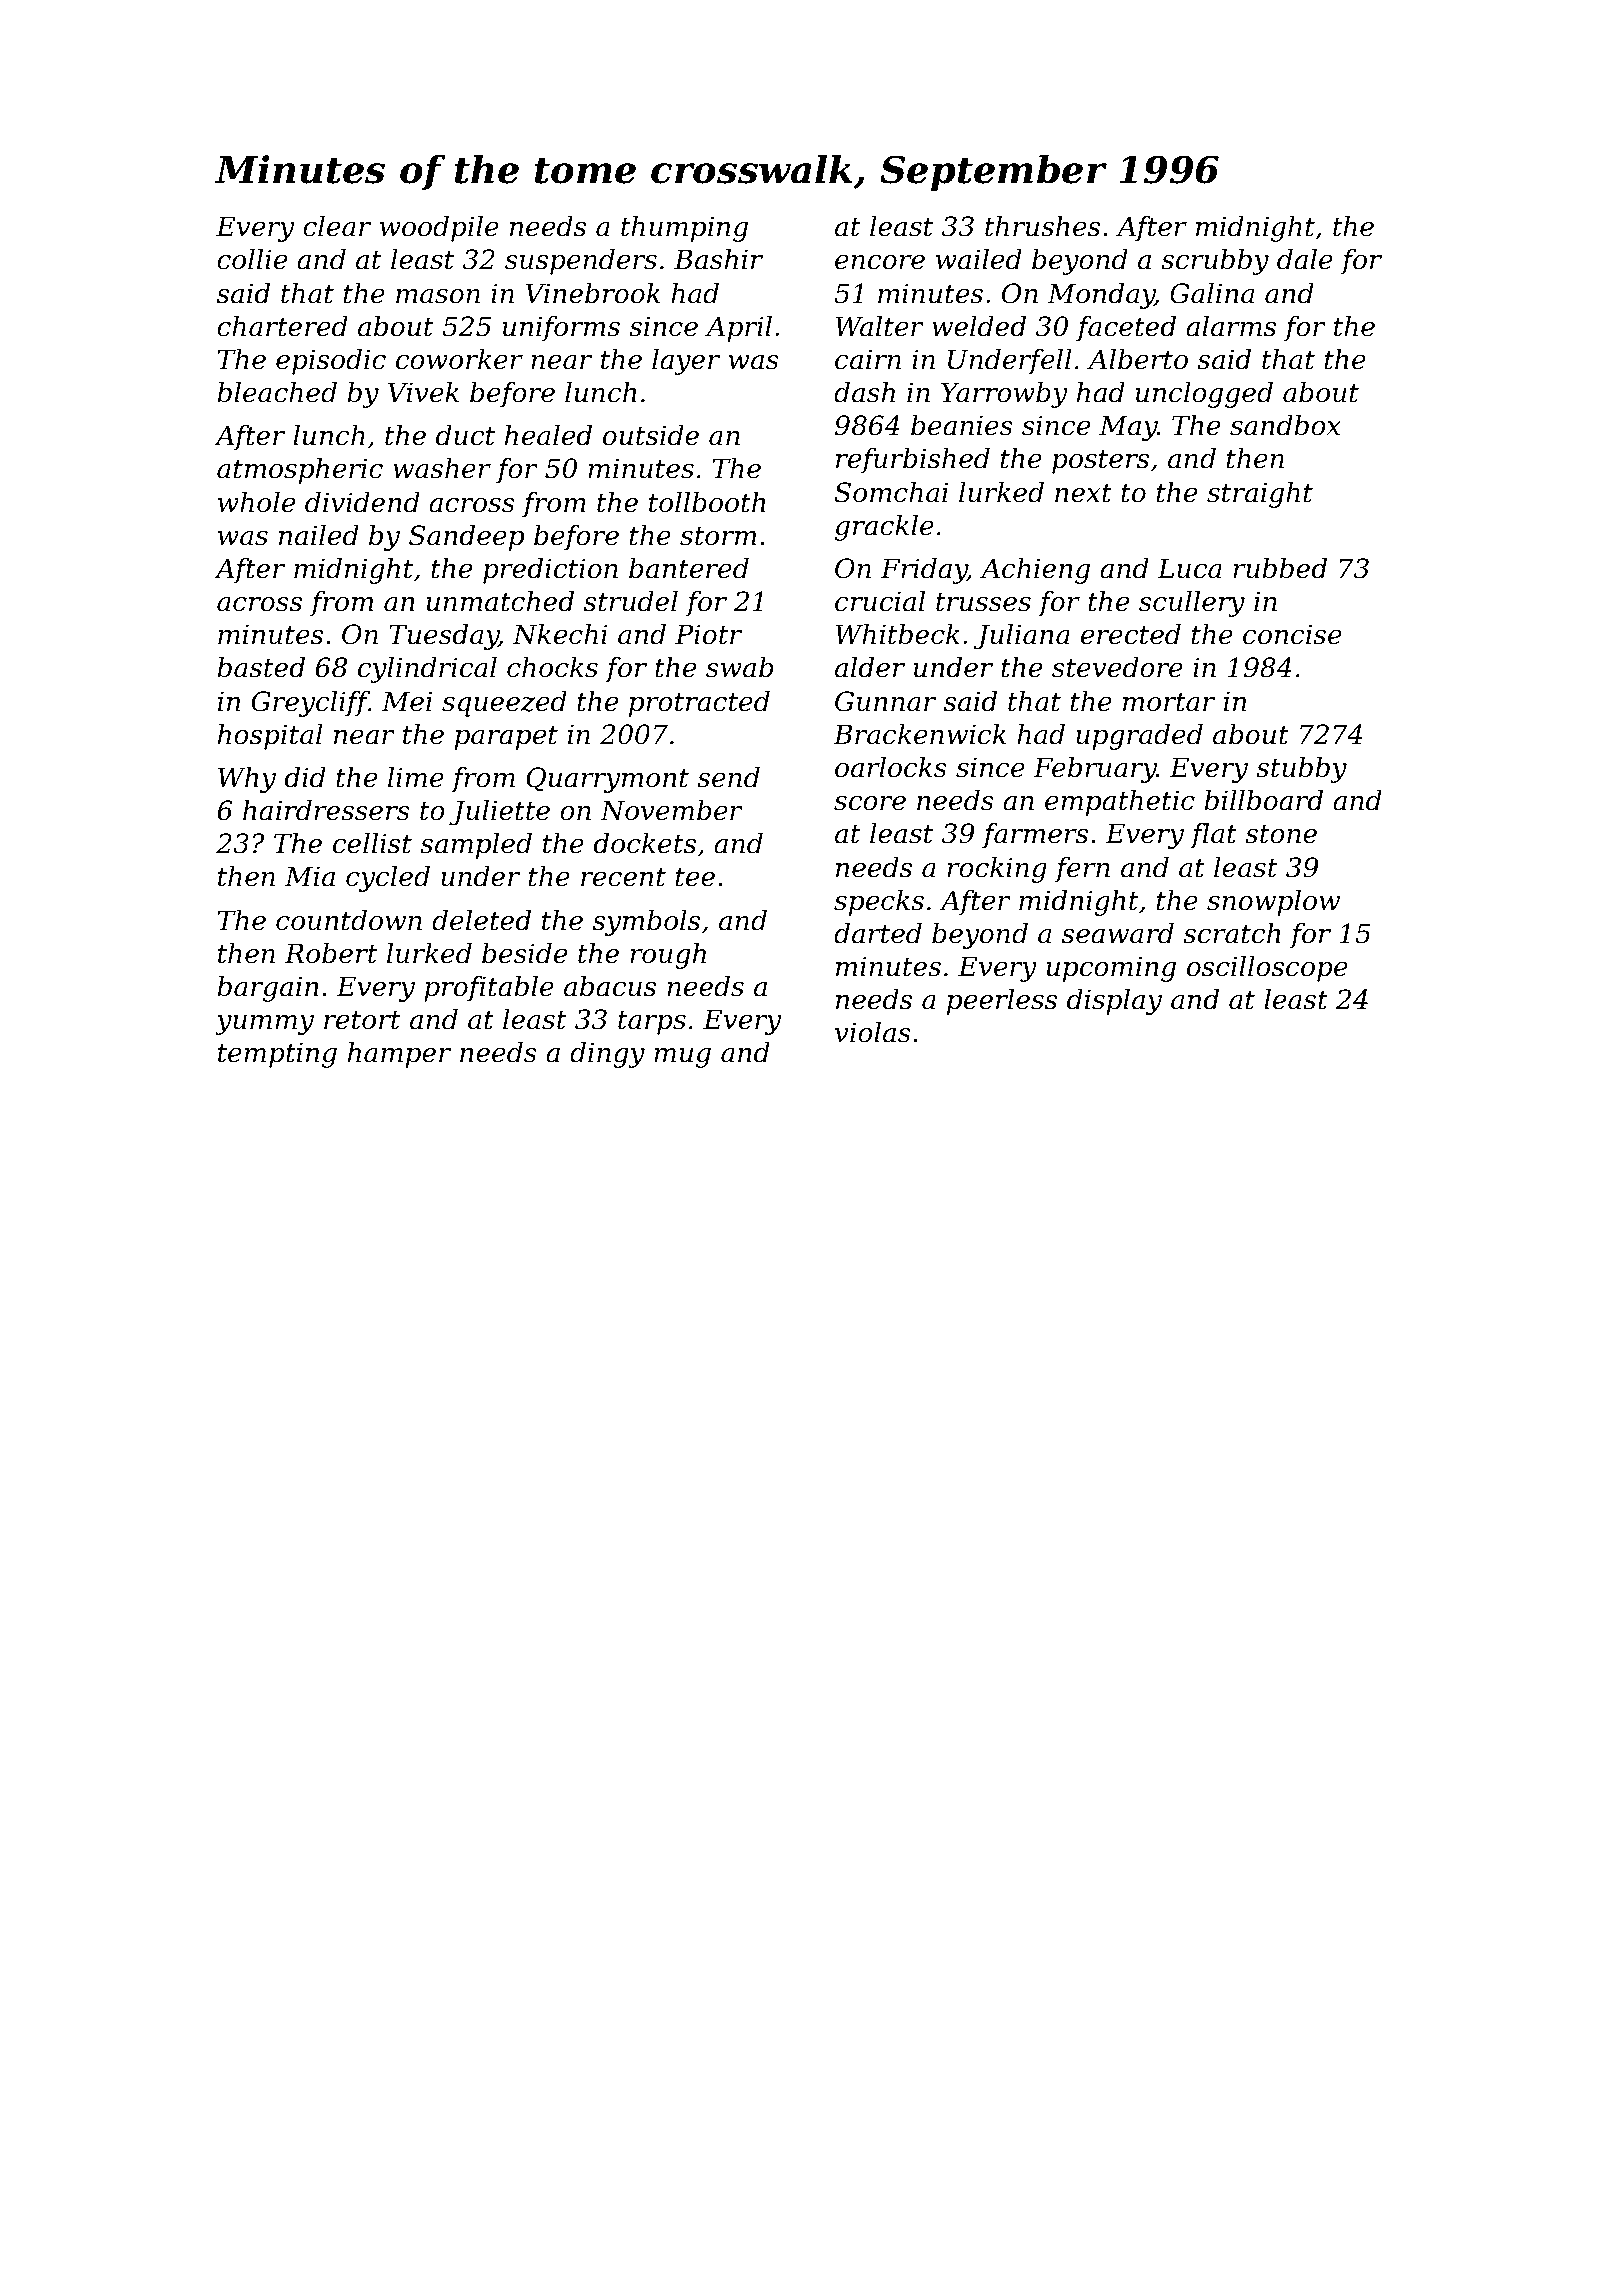 This page has height=2292, width=1620. Describe the element at coordinates (1281, 834) in the page. I see `stone` at that location.
